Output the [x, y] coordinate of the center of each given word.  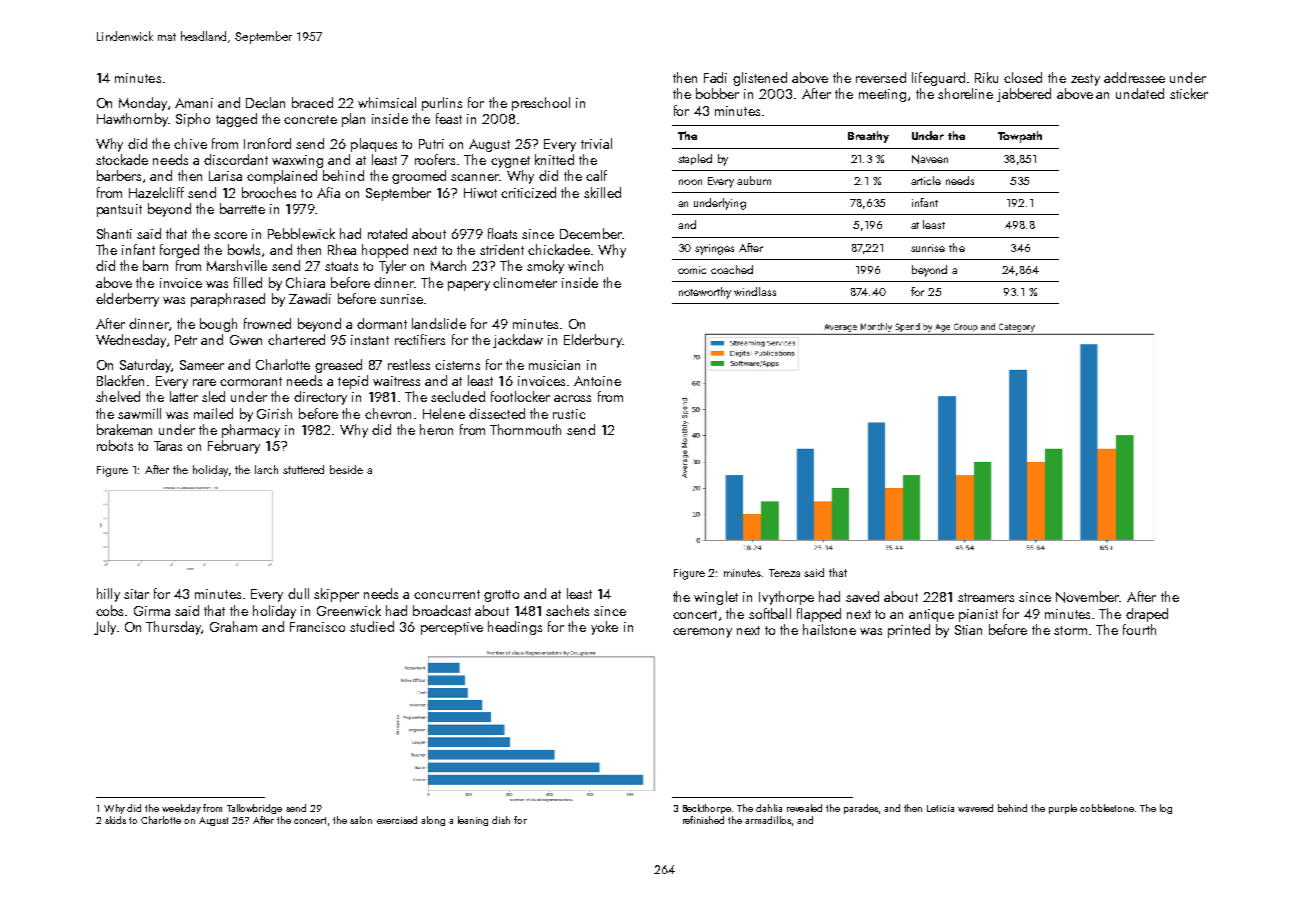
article [926, 180]
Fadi [715, 77]
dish [501, 820]
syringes [714, 249]
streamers [986, 597]
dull [298, 593]
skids [115, 820]
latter [184, 396]
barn [155, 265]
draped [1147, 615]
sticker [1189, 93]
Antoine [597, 381]
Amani [194, 103]
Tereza [784, 573]
